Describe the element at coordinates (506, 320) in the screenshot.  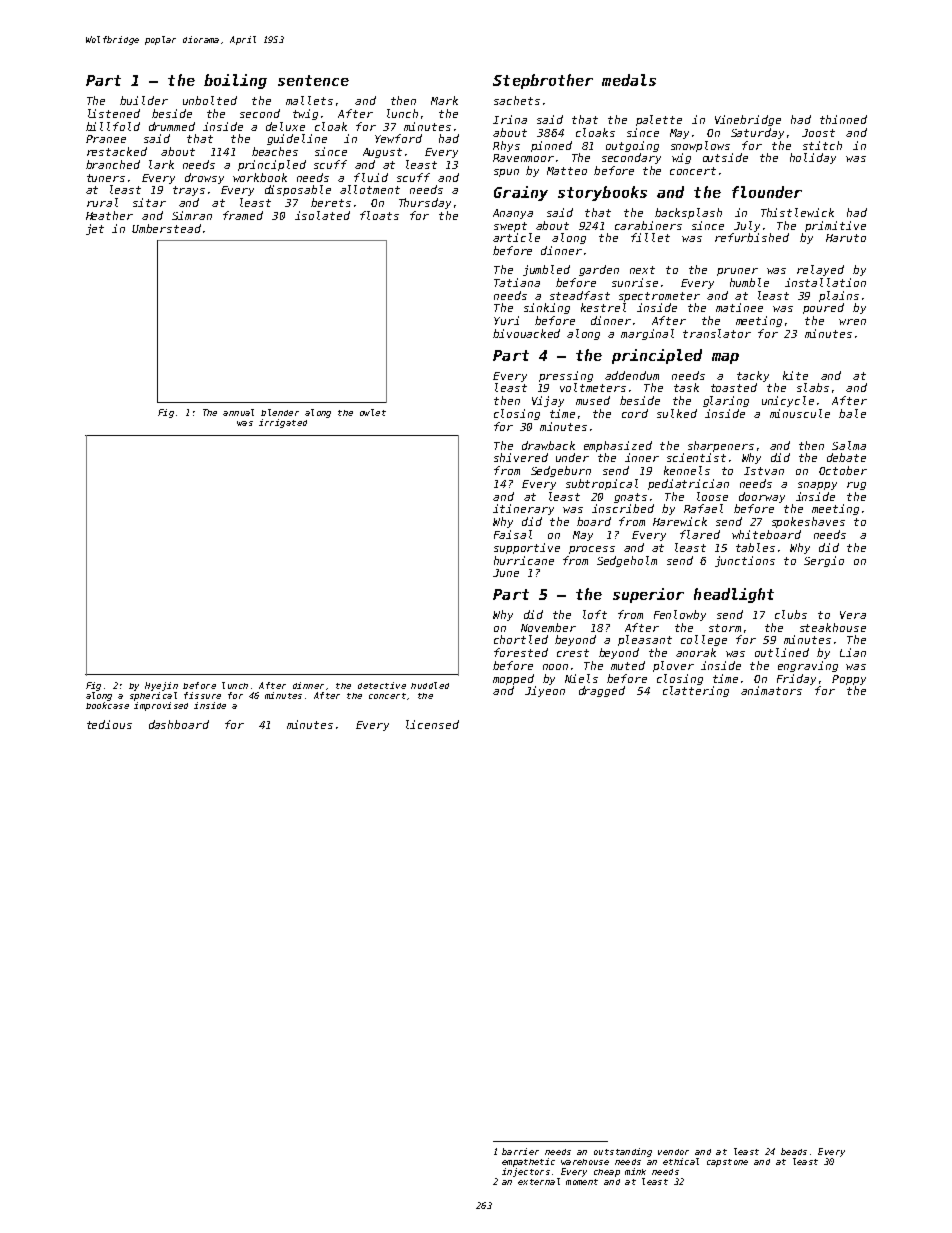
I see `Yuri` at that location.
